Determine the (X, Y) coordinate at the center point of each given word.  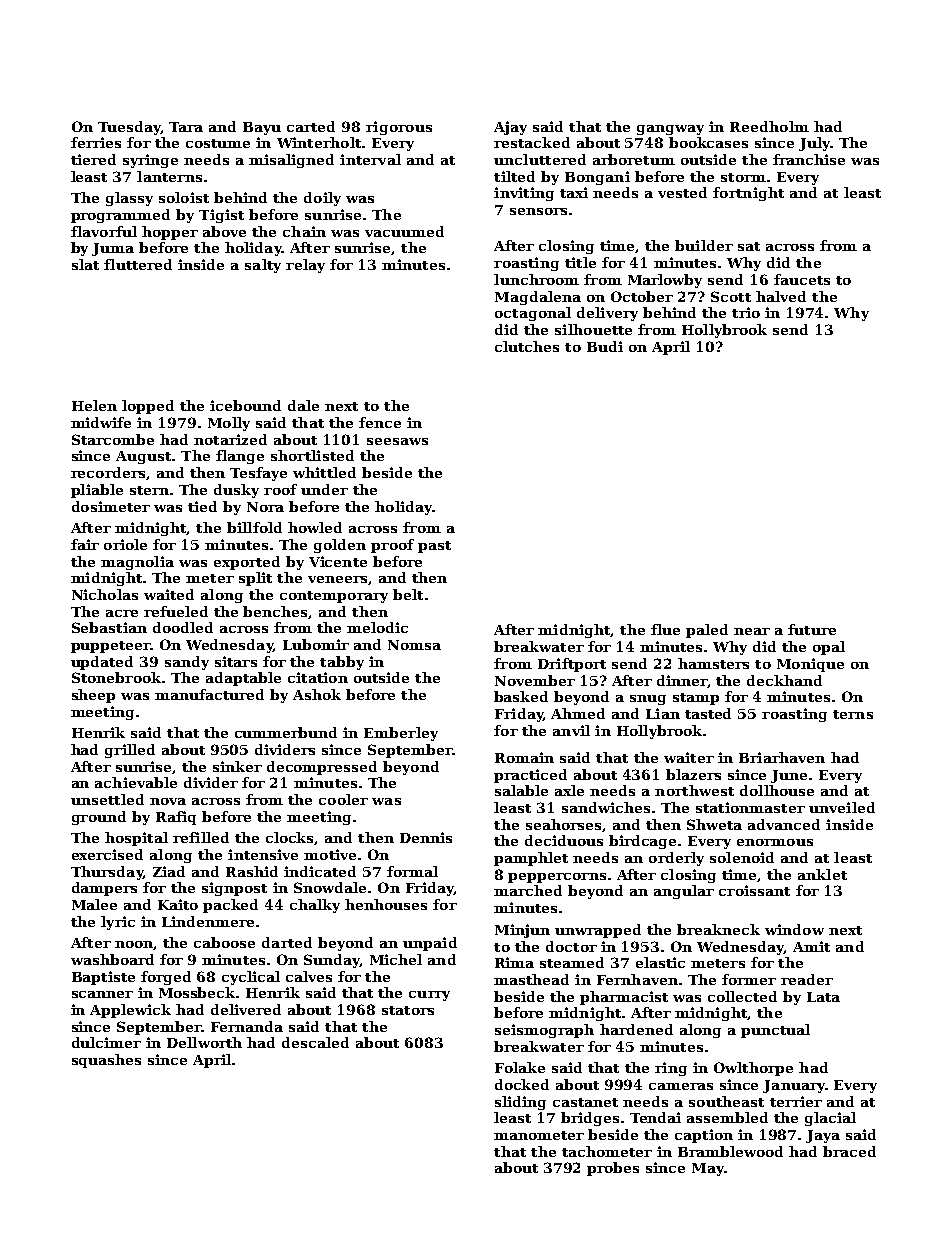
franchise (809, 159)
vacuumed (404, 231)
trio (746, 312)
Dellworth (204, 1042)
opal (829, 648)
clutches (527, 346)
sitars (236, 661)
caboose (224, 942)
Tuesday (129, 128)
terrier (796, 1101)
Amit (811, 946)
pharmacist (624, 998)
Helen (94, 405)
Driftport (572, 665)
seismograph (544, 1031)
